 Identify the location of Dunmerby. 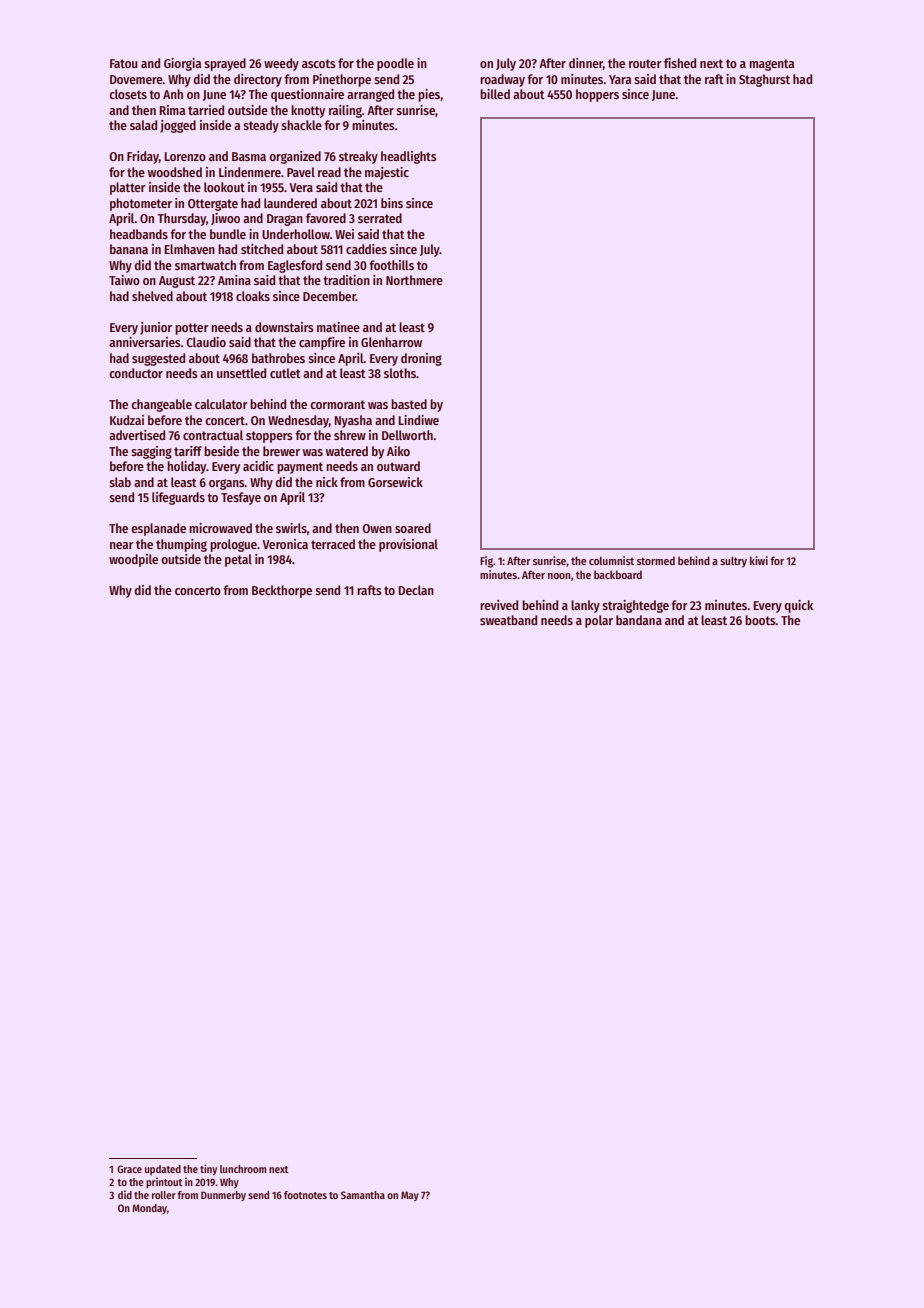
(223, 1196).
